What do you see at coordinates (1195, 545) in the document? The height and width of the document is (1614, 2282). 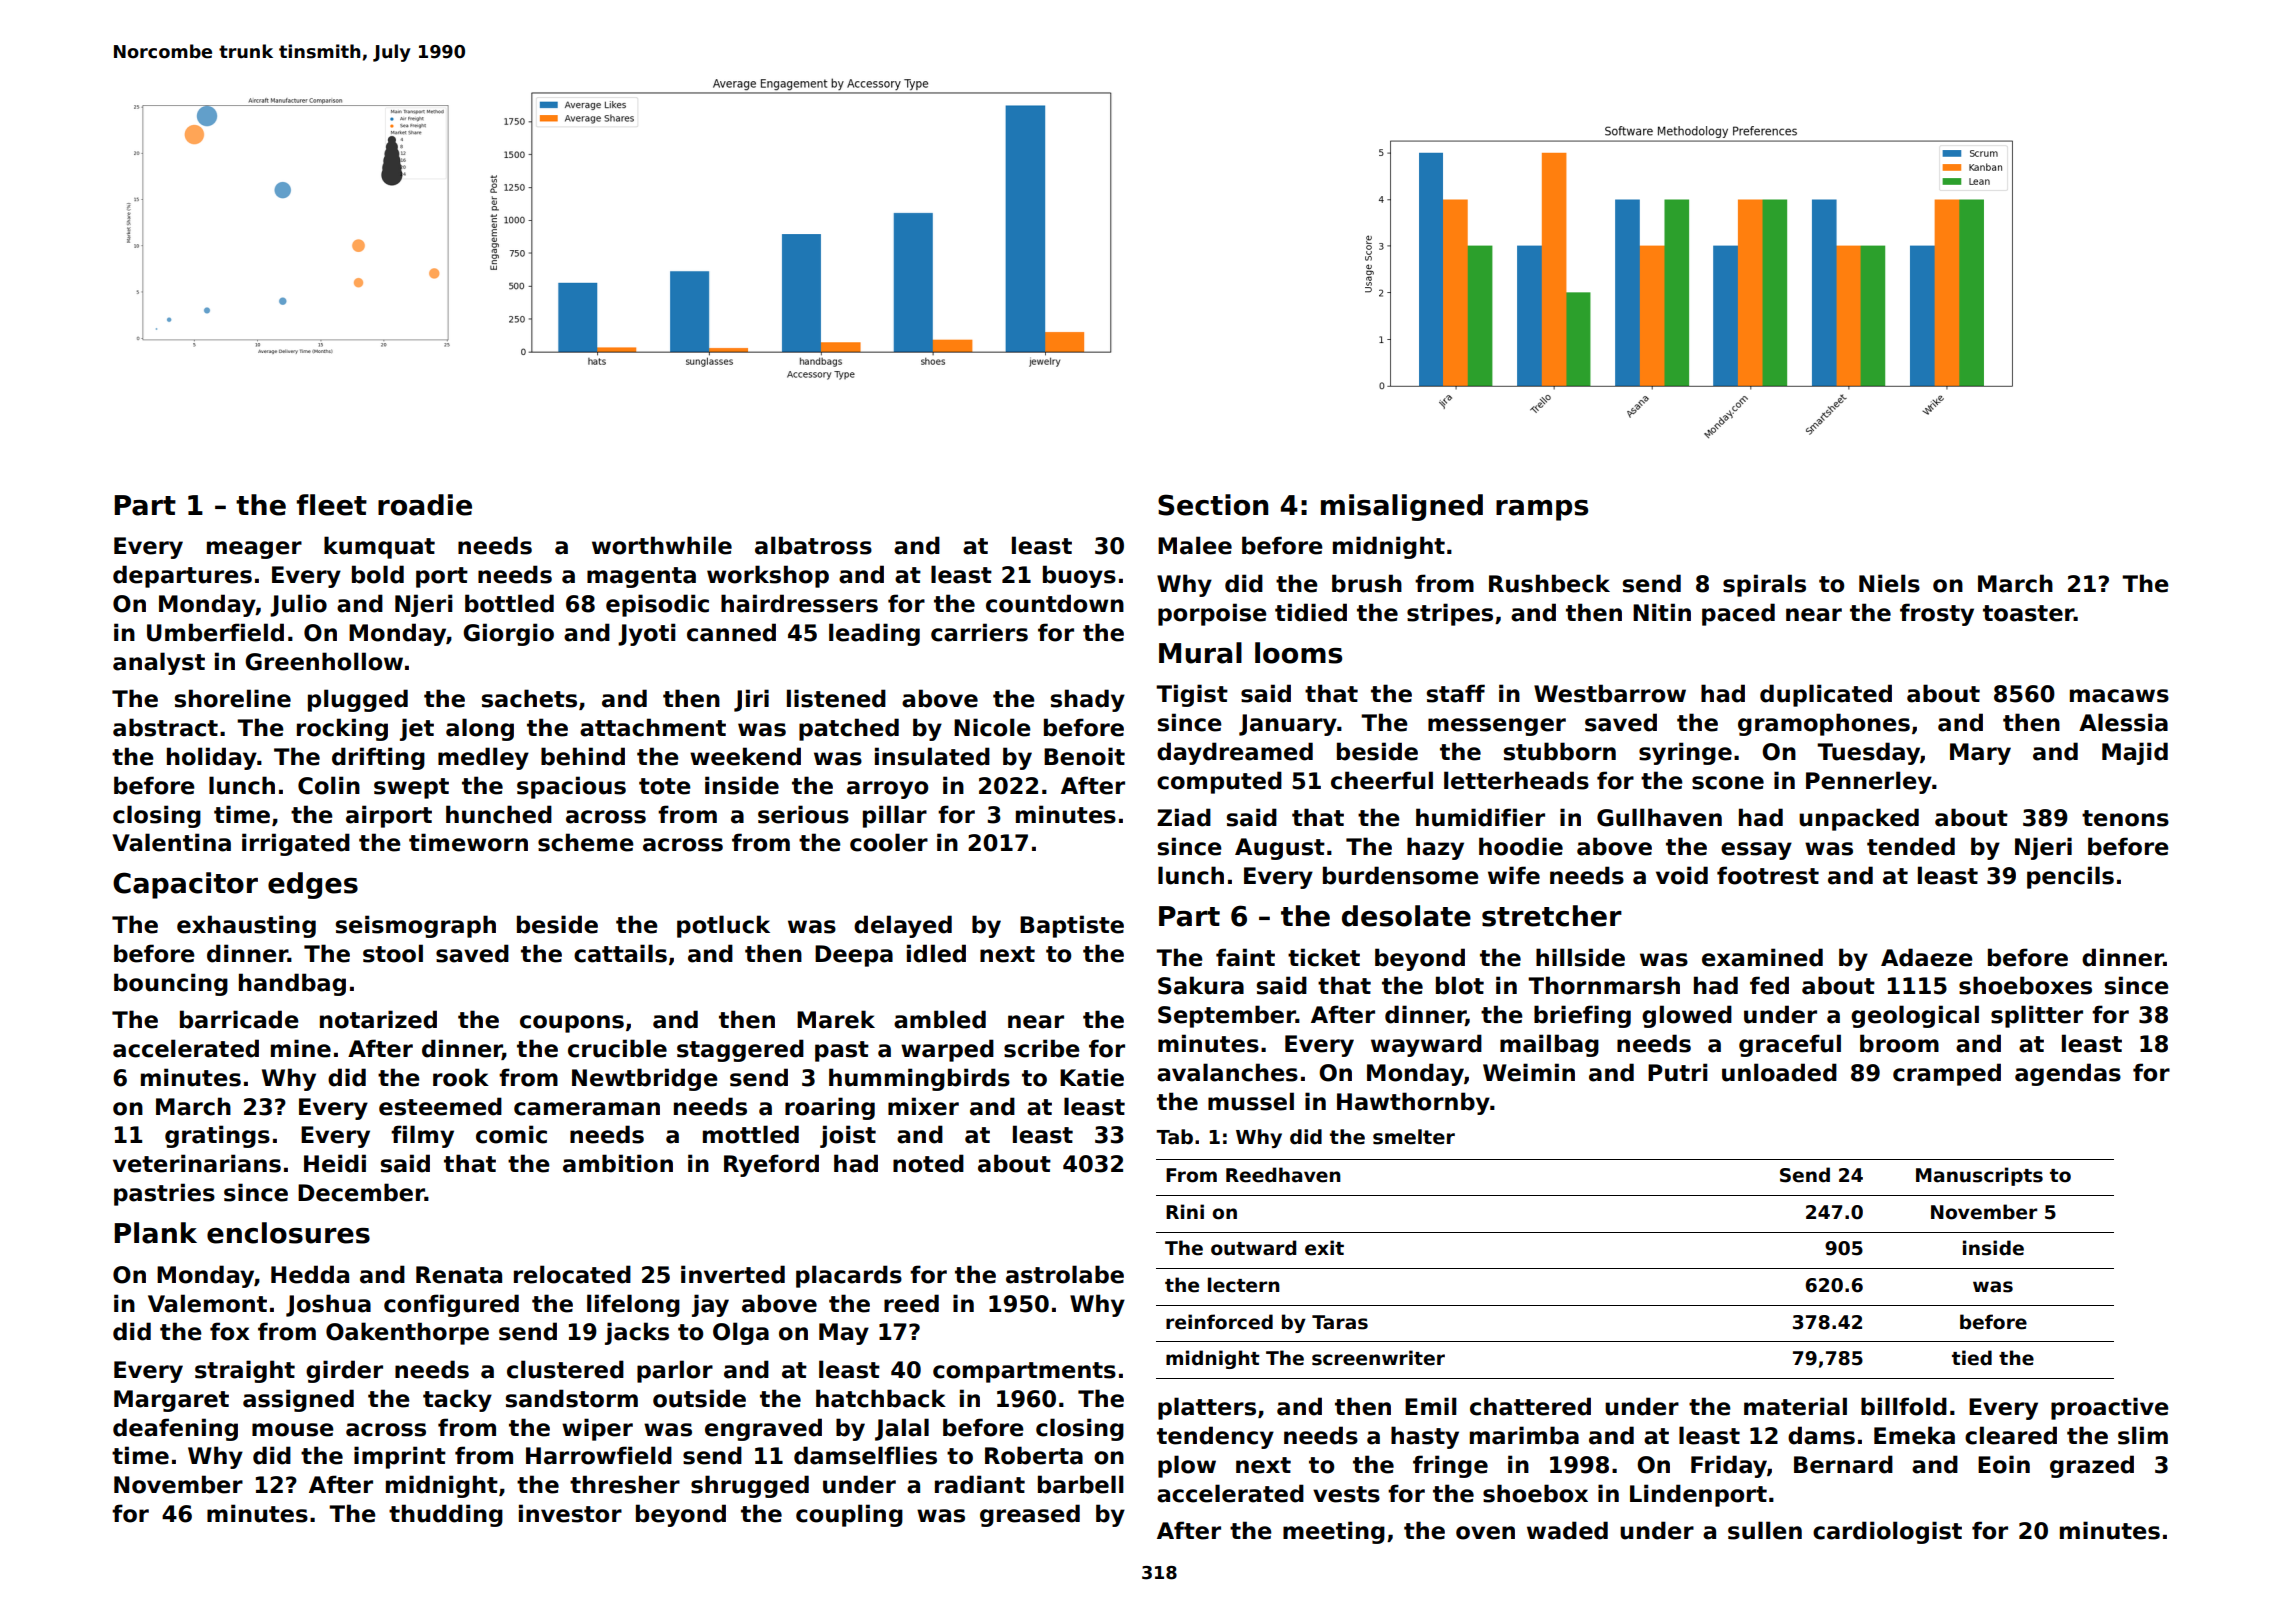 I see `Malee` at bounding box center [1195, 545].
